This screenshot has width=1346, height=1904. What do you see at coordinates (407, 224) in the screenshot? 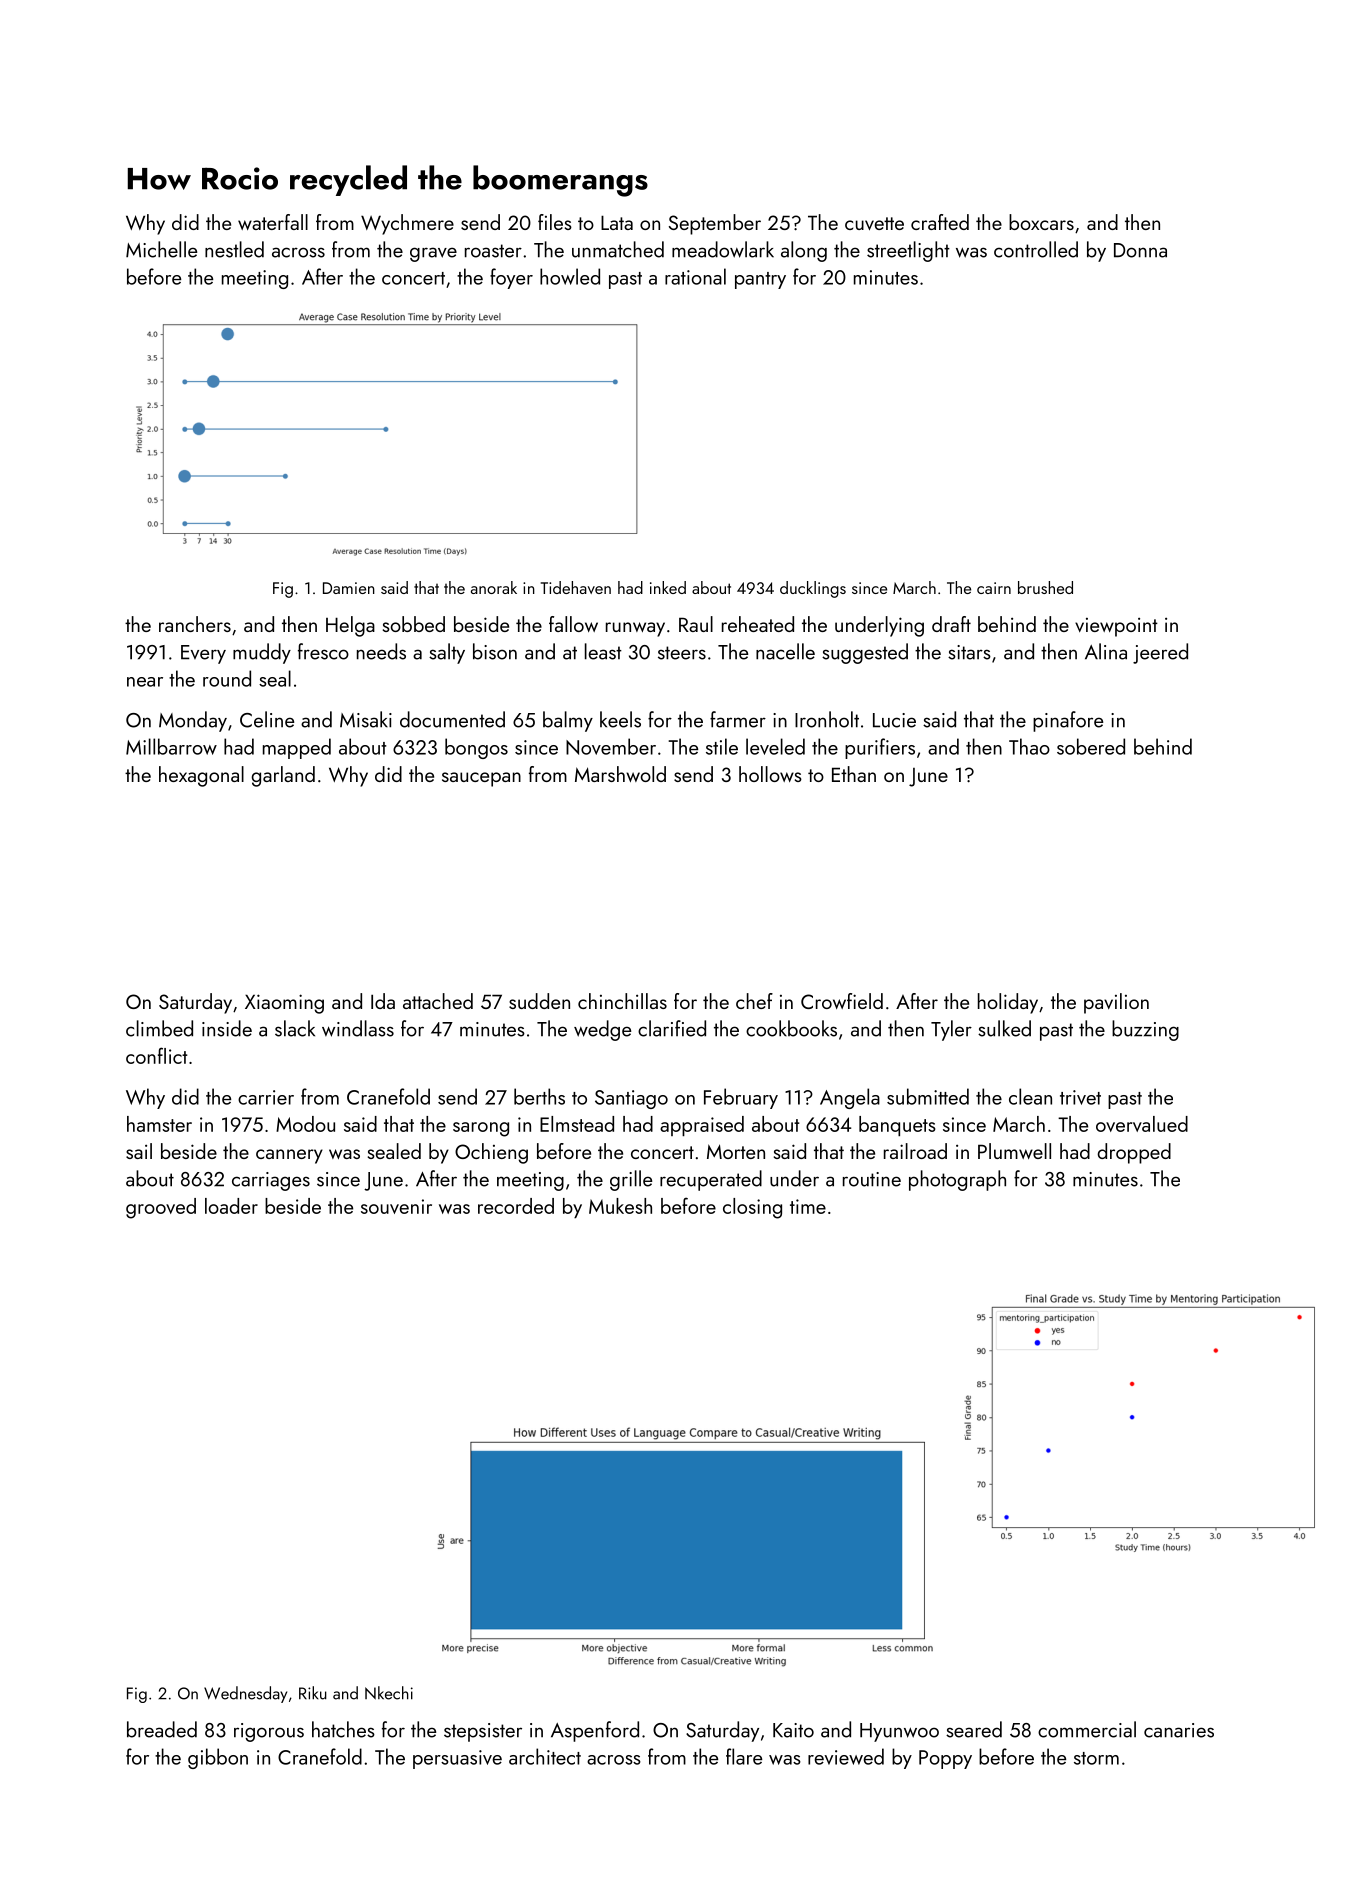
I see `Wychmere` at bounding box center [407, 224].
